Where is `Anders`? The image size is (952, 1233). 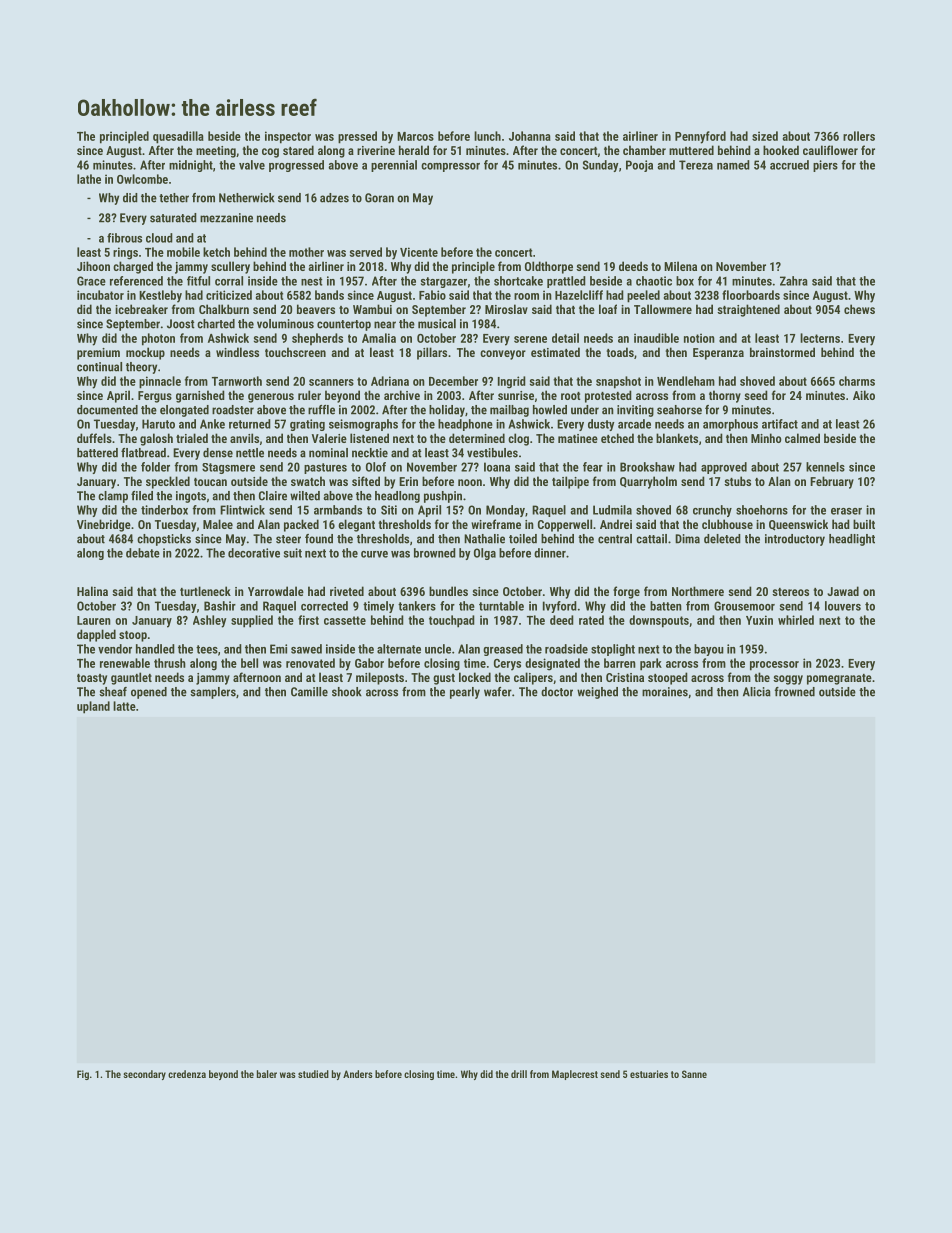
Anders is located at coordinates (358, 1074).
